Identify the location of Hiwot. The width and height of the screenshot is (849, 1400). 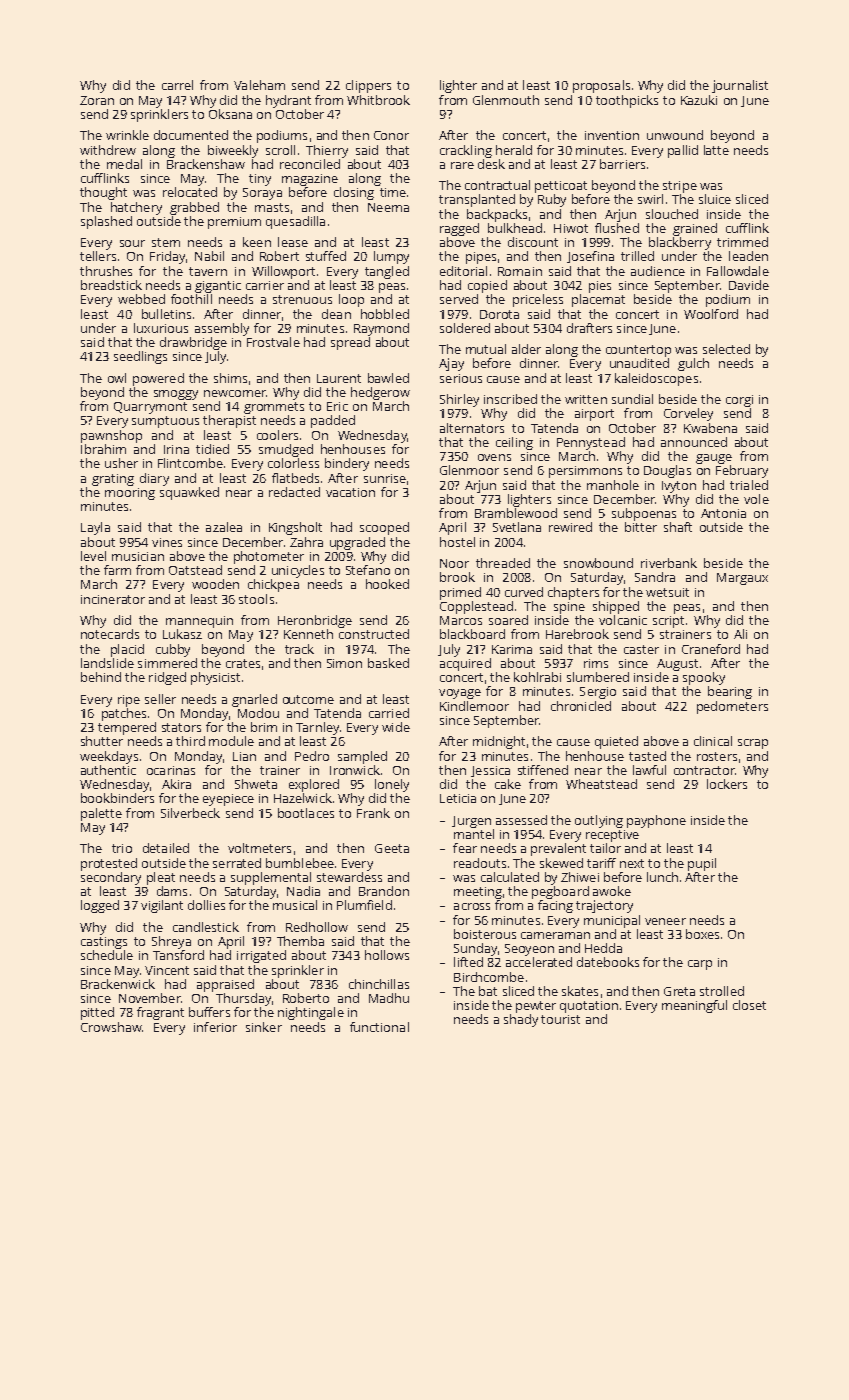
(571, 228).
